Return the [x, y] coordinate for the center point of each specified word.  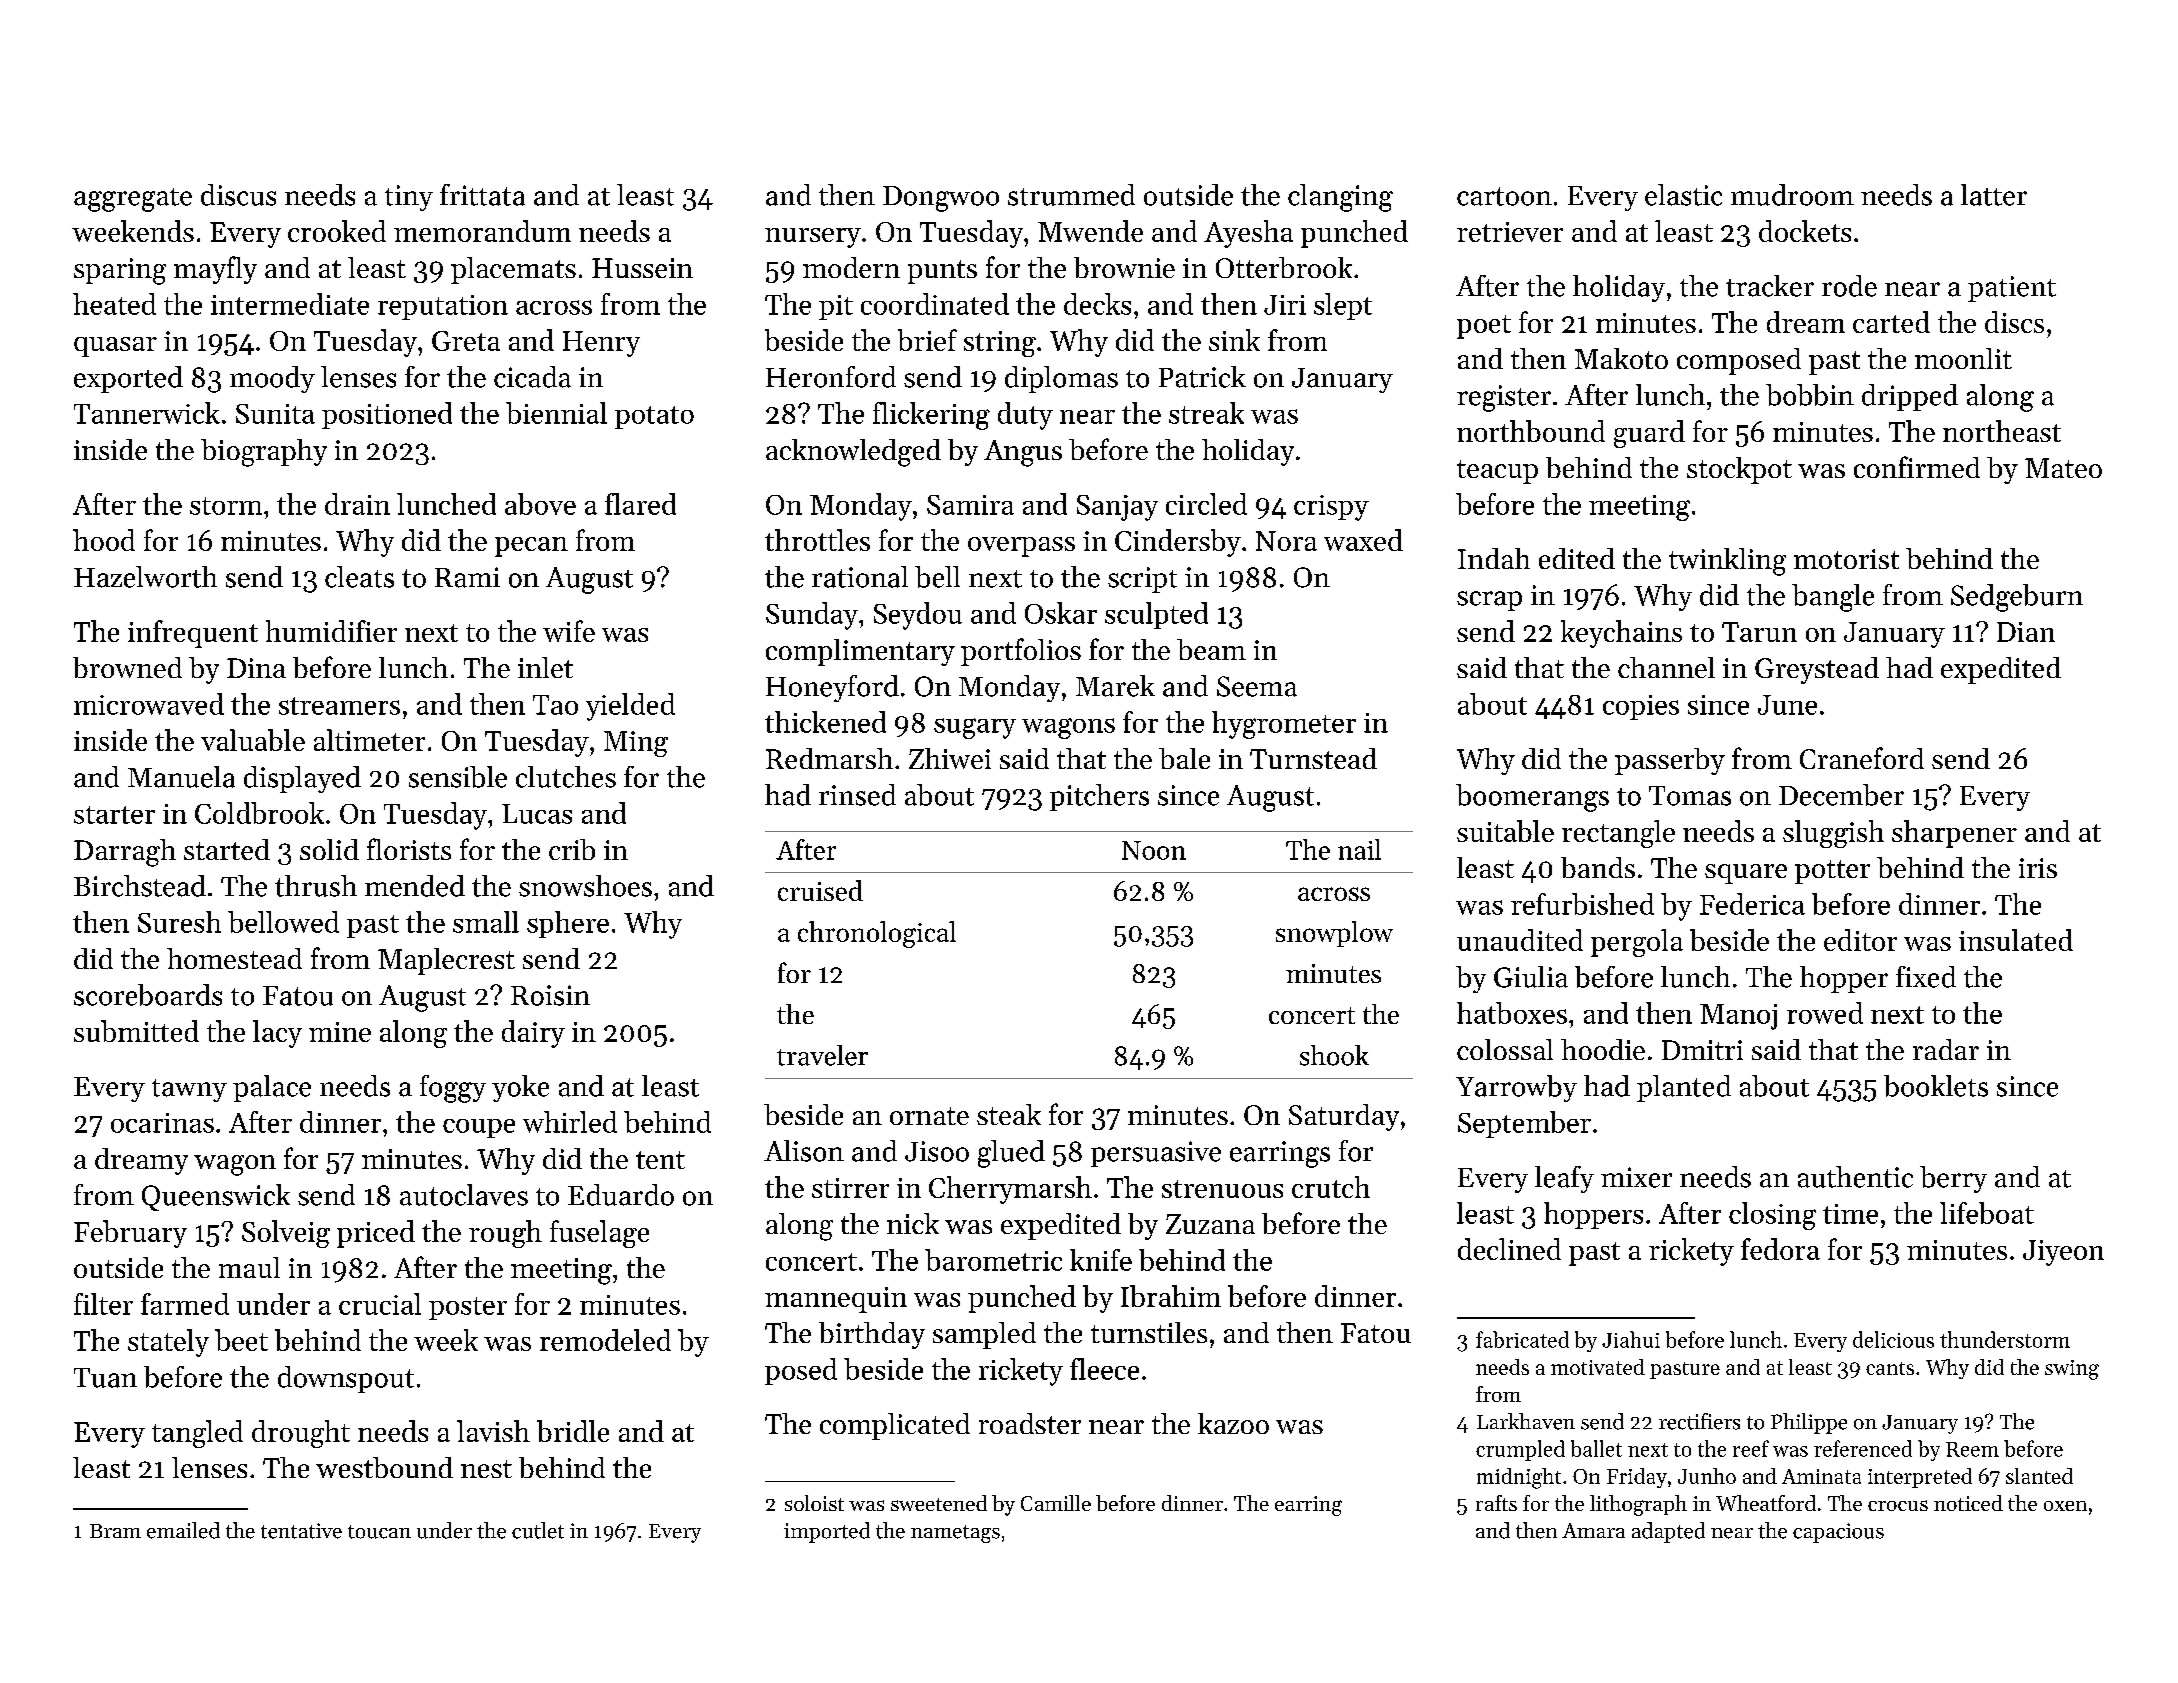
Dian [2026, 632]
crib [572, 849]
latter [1994, 195]
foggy [453, 1089]
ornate [929, 1116]
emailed [183, 1530]
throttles [817, 540]
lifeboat [1987, 1213]
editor [1860, 940]
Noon [1154, 850]
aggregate [133, 200]
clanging [1340, 198]
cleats [359, 577]
